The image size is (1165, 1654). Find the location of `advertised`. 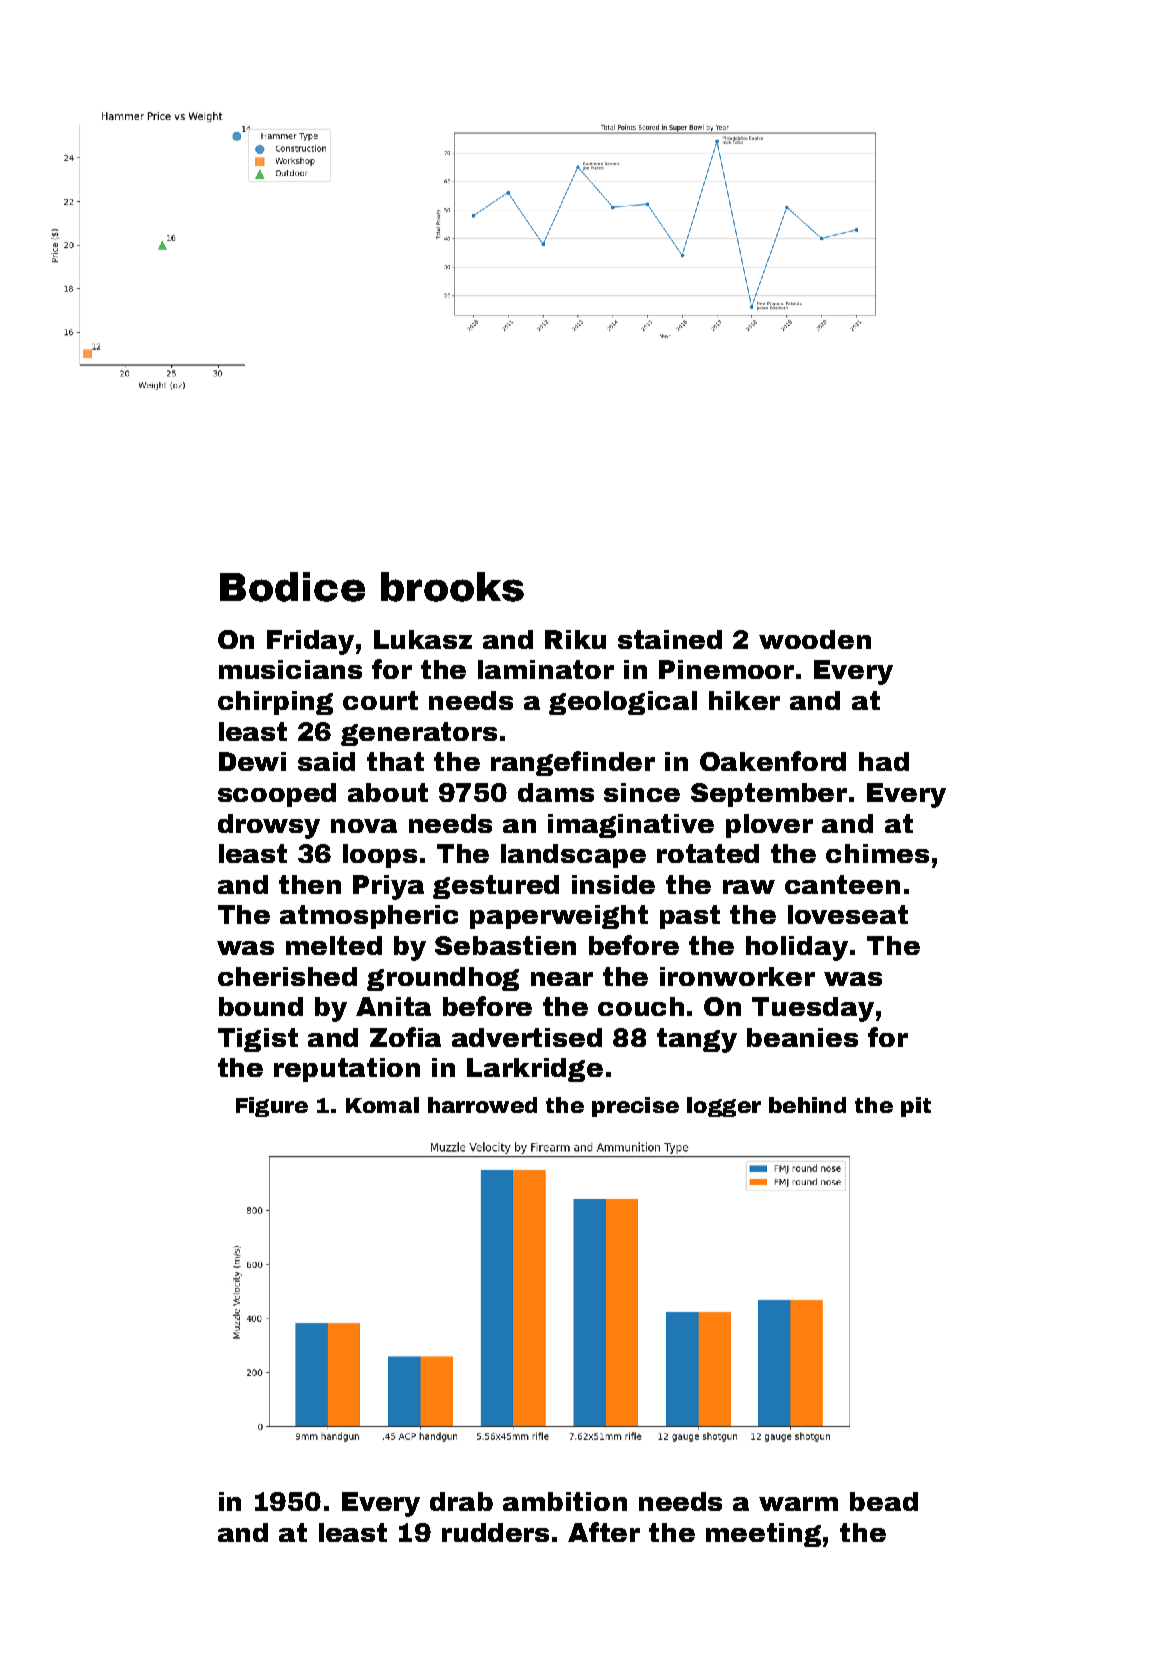

advertised is located at coordinates (527, 1037).
